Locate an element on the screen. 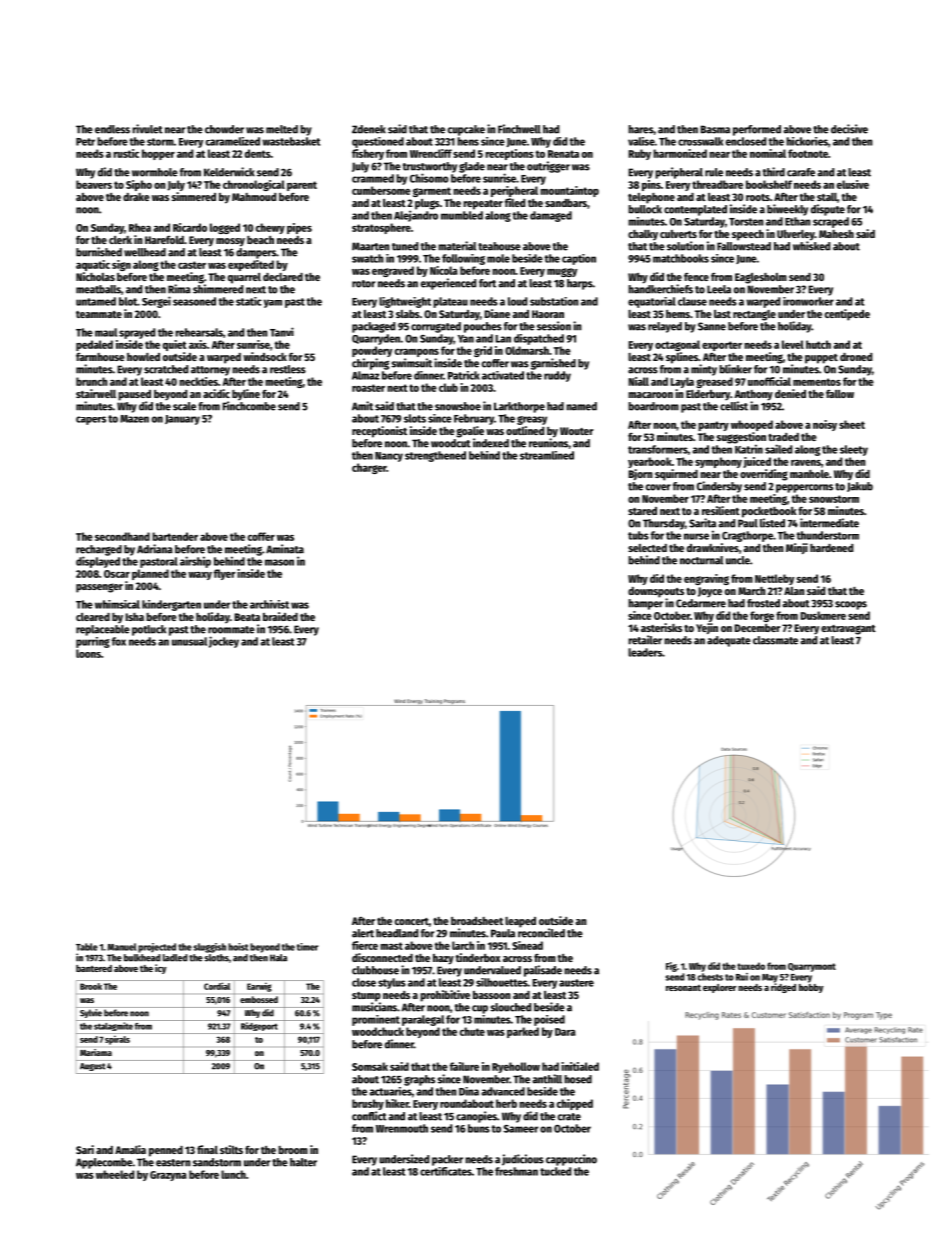 The width and height of the screenshot is (952, 1233). selected is located at coordinates (647, 548).
